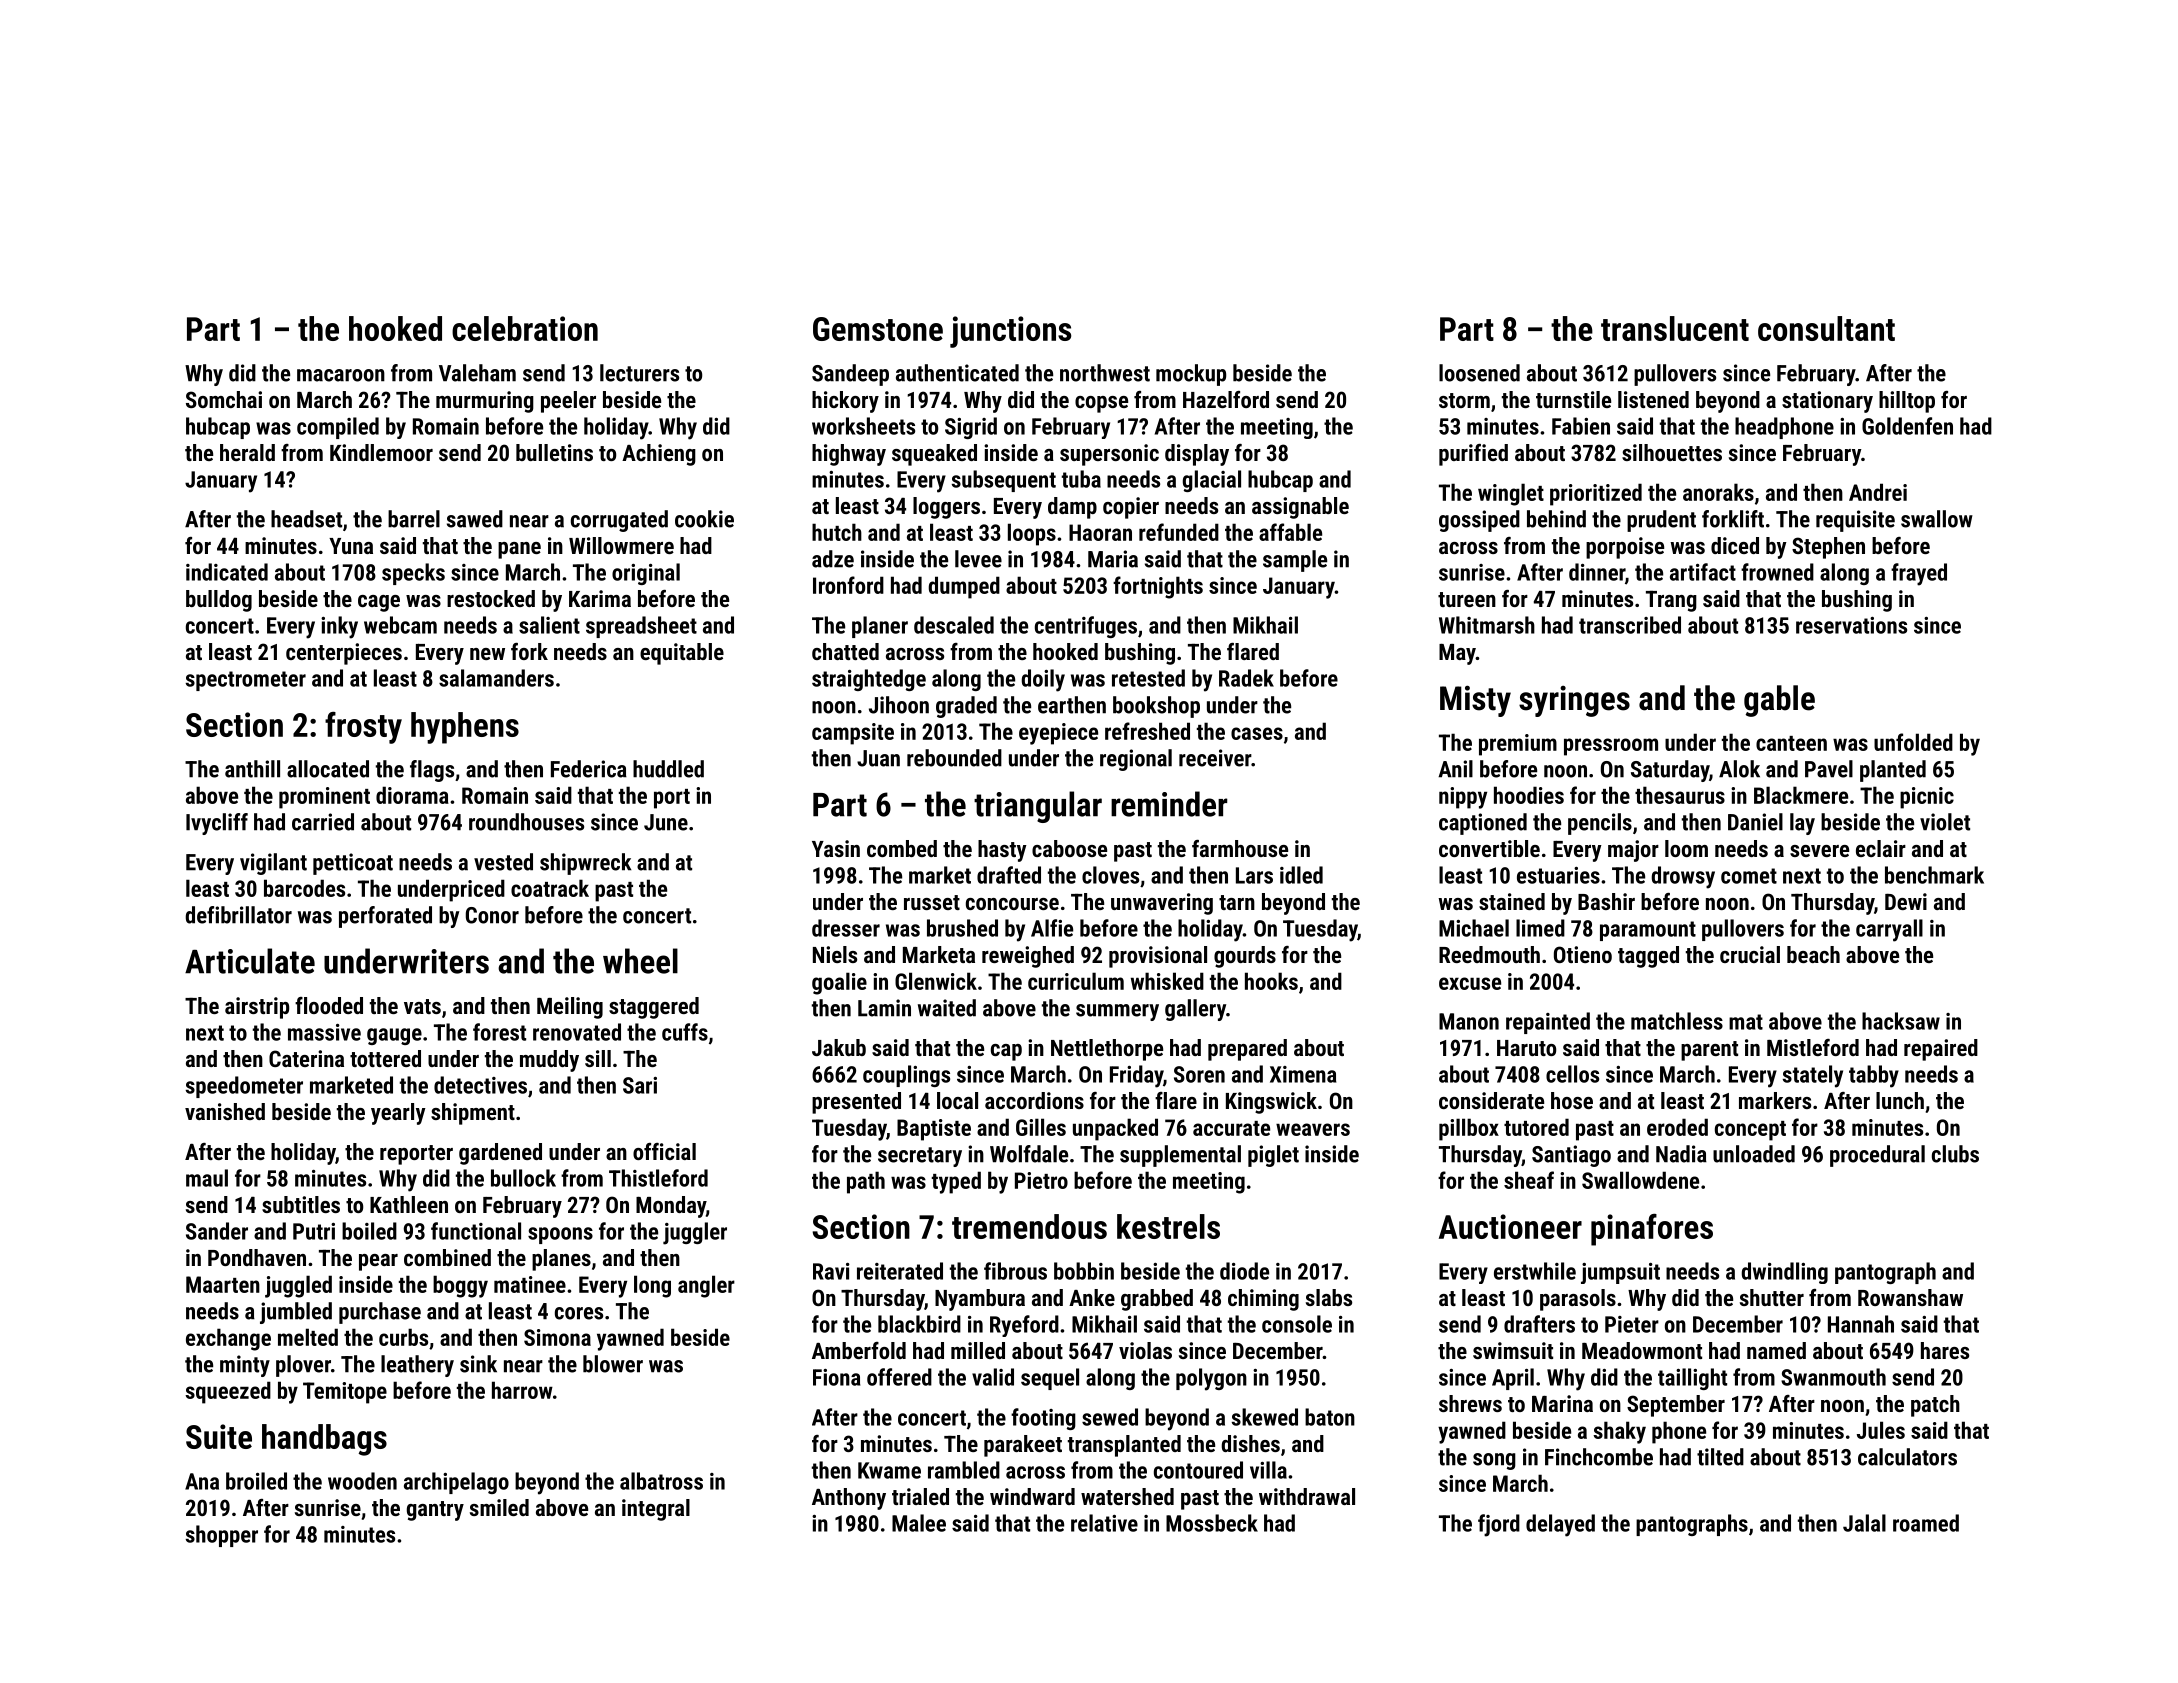 This screenshot has height=1683, width=2178. I want to click on exchange, so click(228, 1339).
